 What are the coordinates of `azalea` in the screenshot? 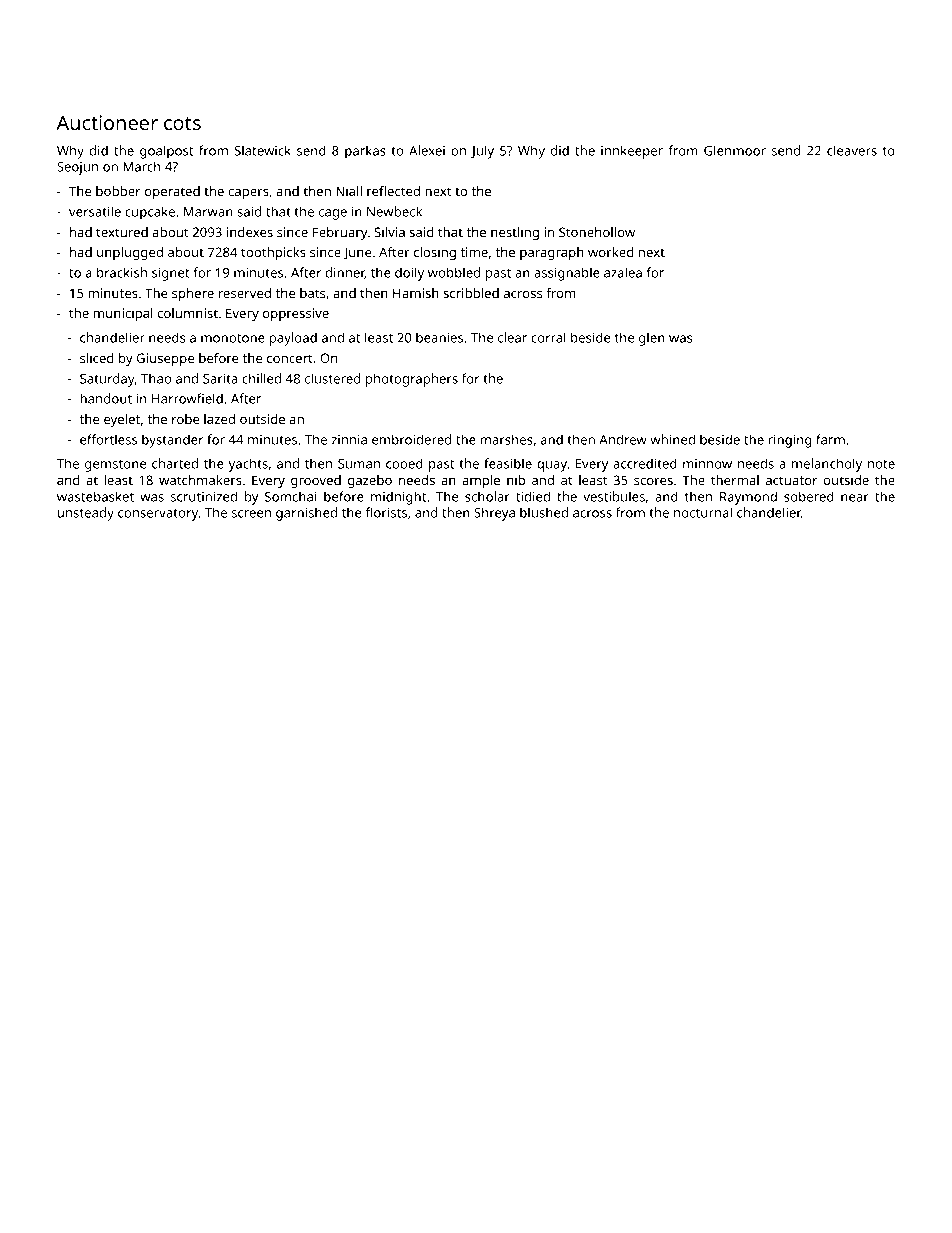 It's located at (623, 272).
